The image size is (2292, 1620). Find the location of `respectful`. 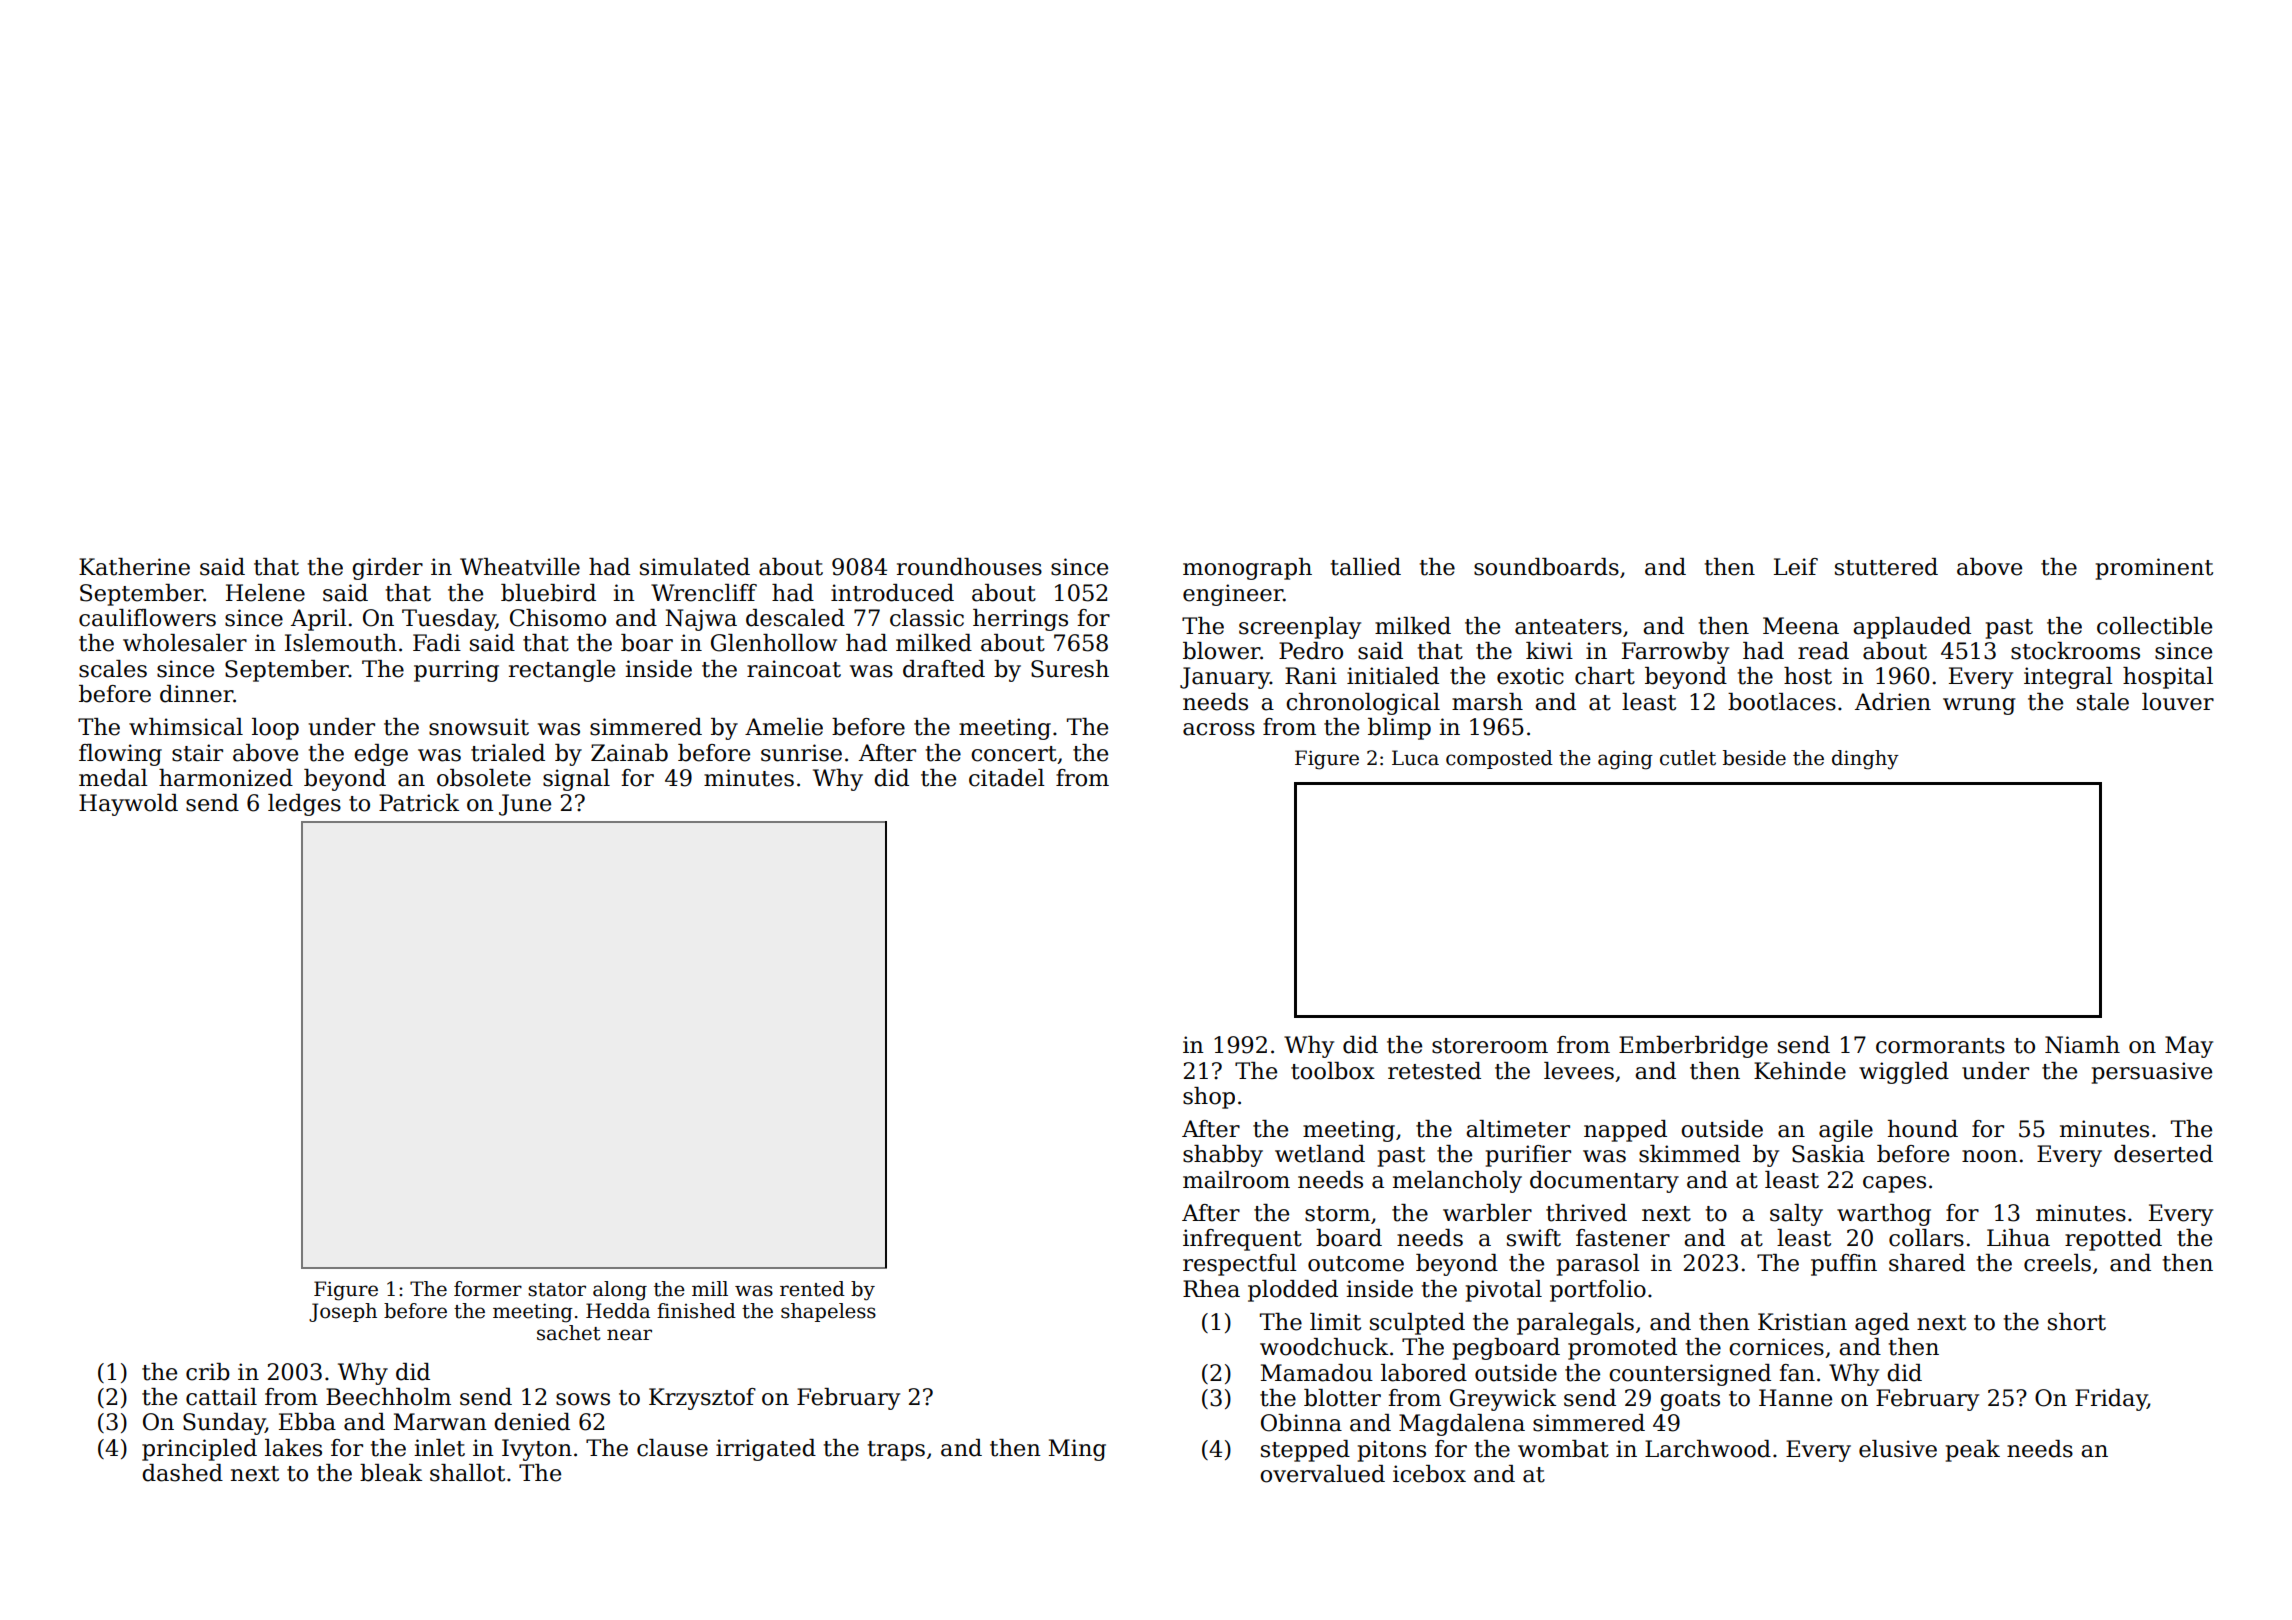

respectful is located at coordinates (1240, 1265).
